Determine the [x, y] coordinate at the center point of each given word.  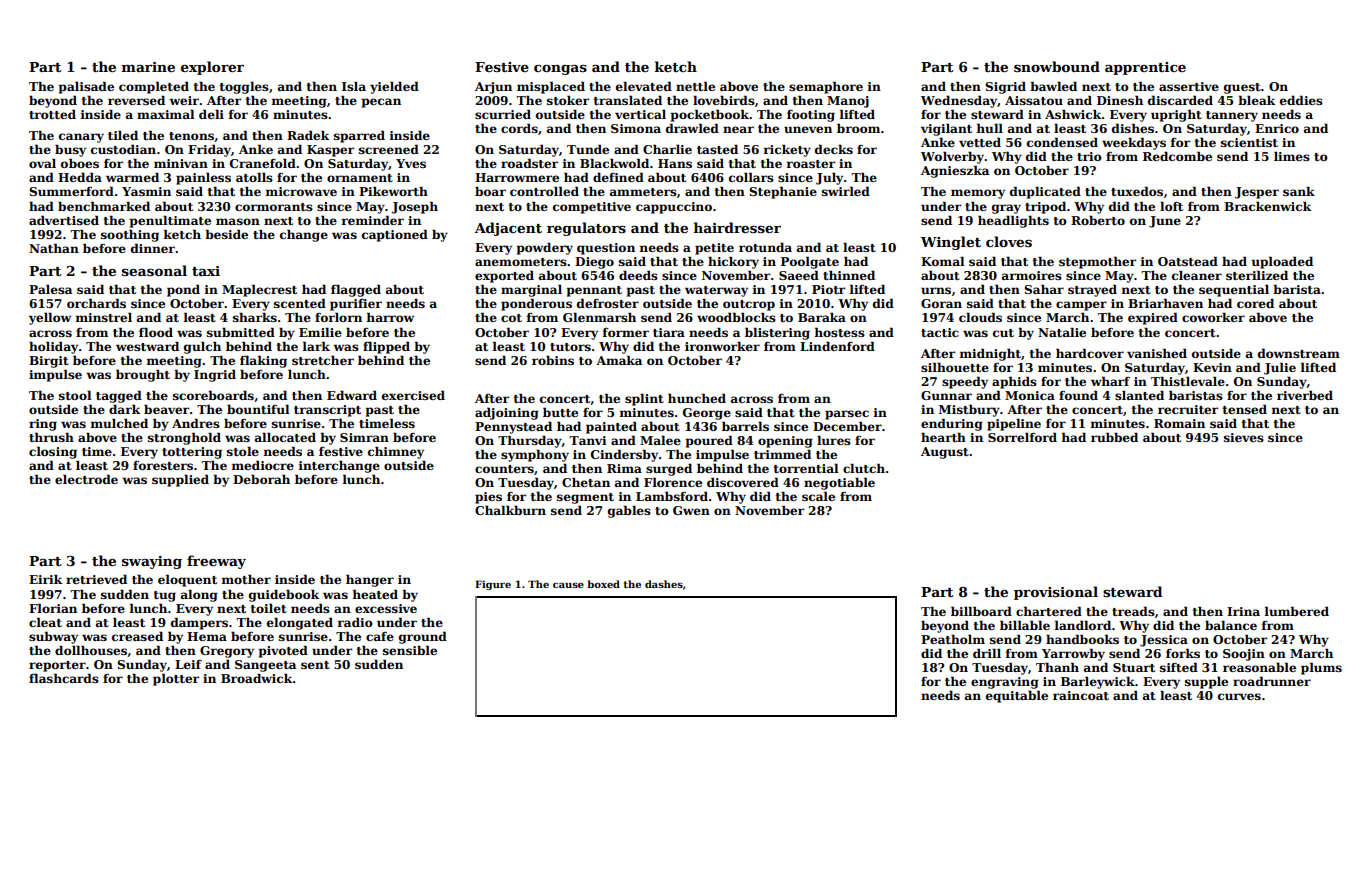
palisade [86, 87]
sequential [1234, 290]
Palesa [50, 289]
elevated [644, 86]
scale [818, 496]
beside [226, 234]
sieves [1244, 437]
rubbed [1114, 437]
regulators [586, 229]
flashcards [64, 678]
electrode [86, 479]
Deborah [261, 479]
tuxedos [1137, 191]
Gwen [691, 510]
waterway [716, 291]
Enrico [1277, 128]
